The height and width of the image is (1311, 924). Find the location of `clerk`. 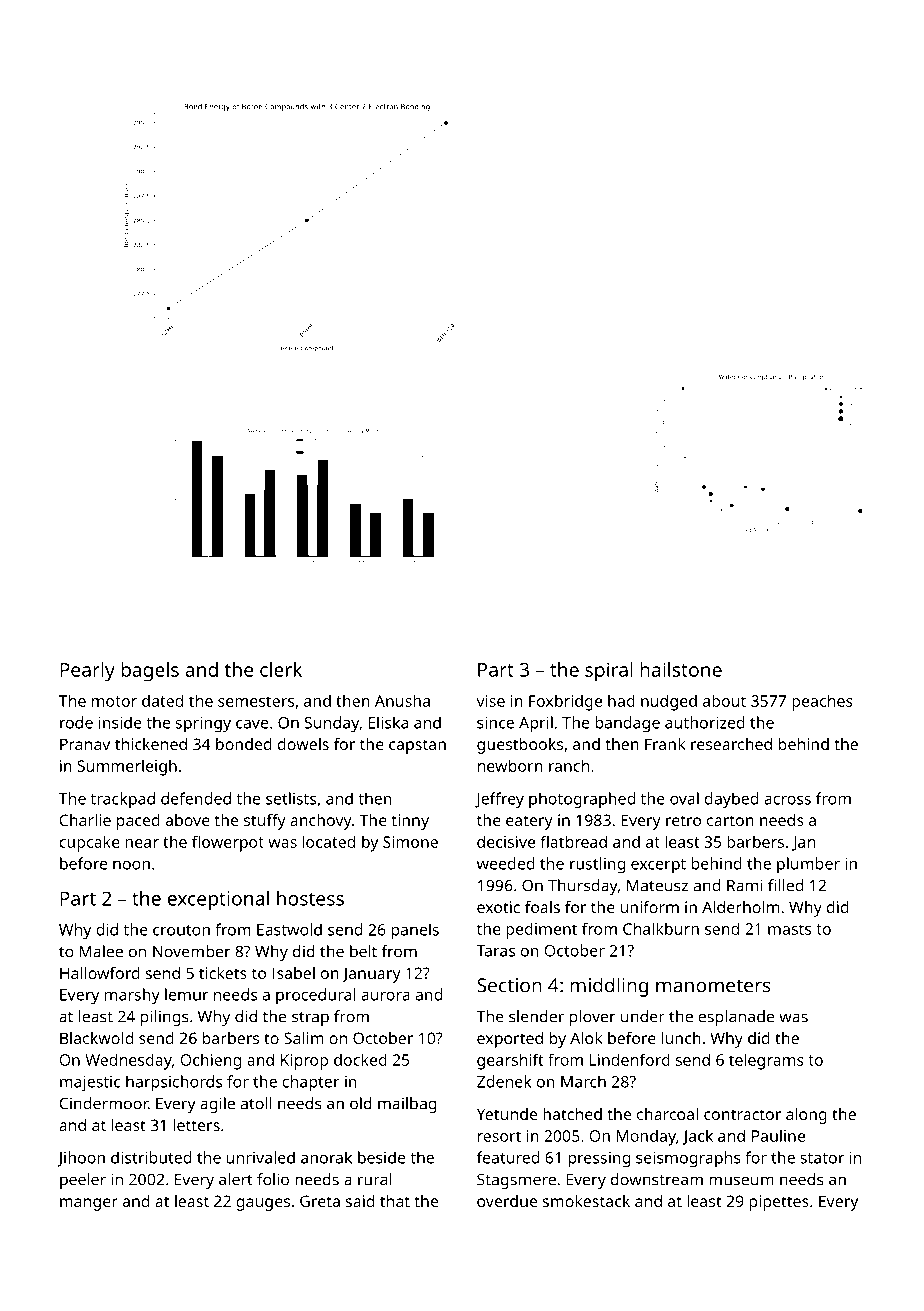

clerk is located at coordinates (281, 669).
